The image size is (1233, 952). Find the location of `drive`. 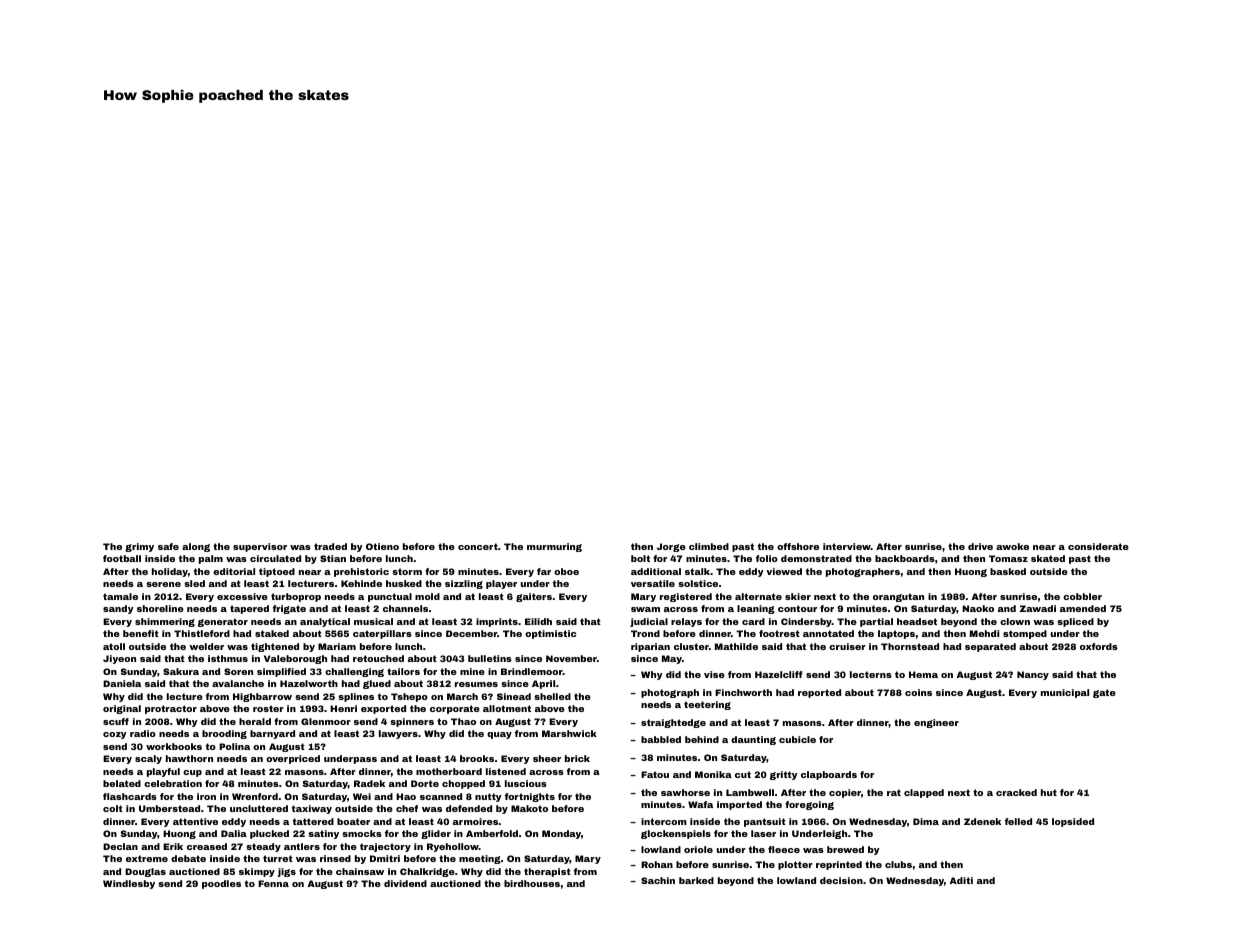

drive is located at coordinates (980, 546).
